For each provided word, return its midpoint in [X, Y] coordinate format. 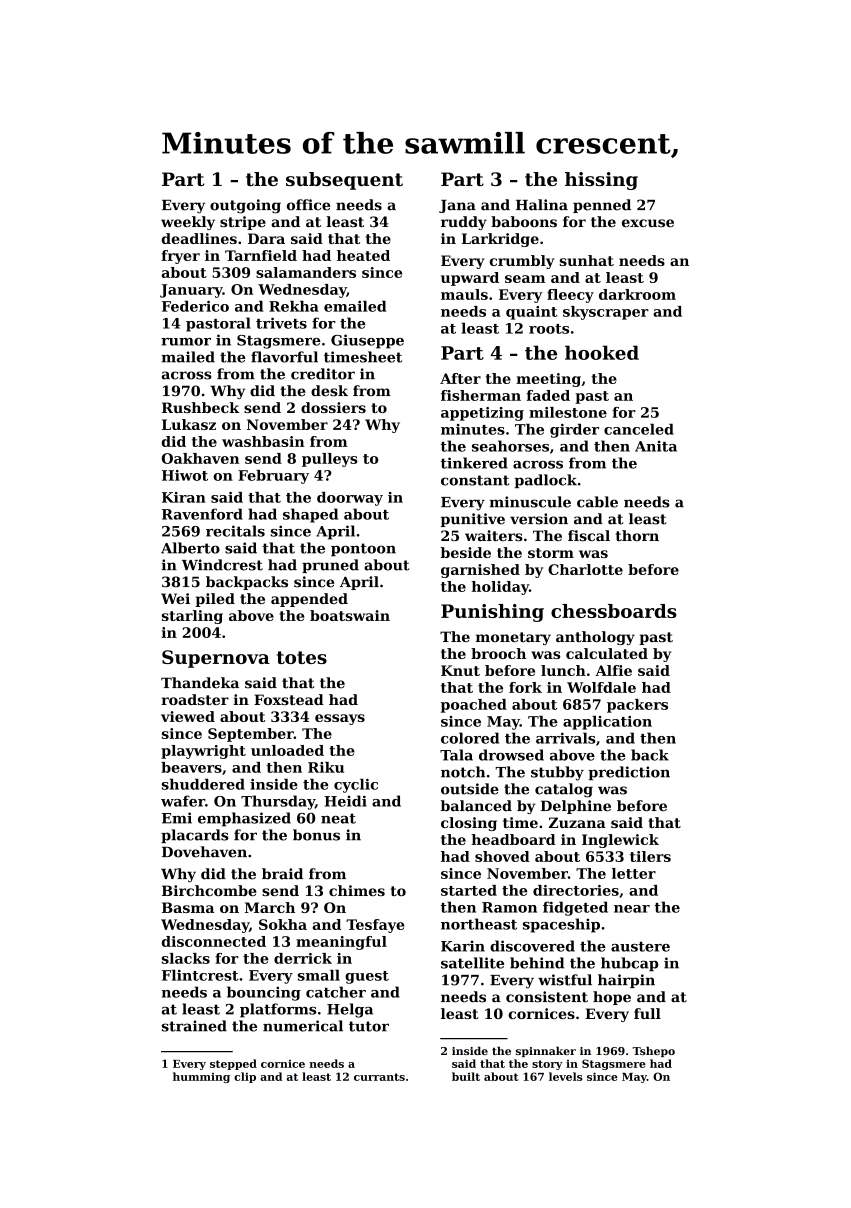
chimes [357, 890]
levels [565, 1076]
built [466, 1076]
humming [201, 1077]
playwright [203, 752]
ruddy [464, 223]
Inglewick [620, 841]
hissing [601, 181]
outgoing [245, 206]
